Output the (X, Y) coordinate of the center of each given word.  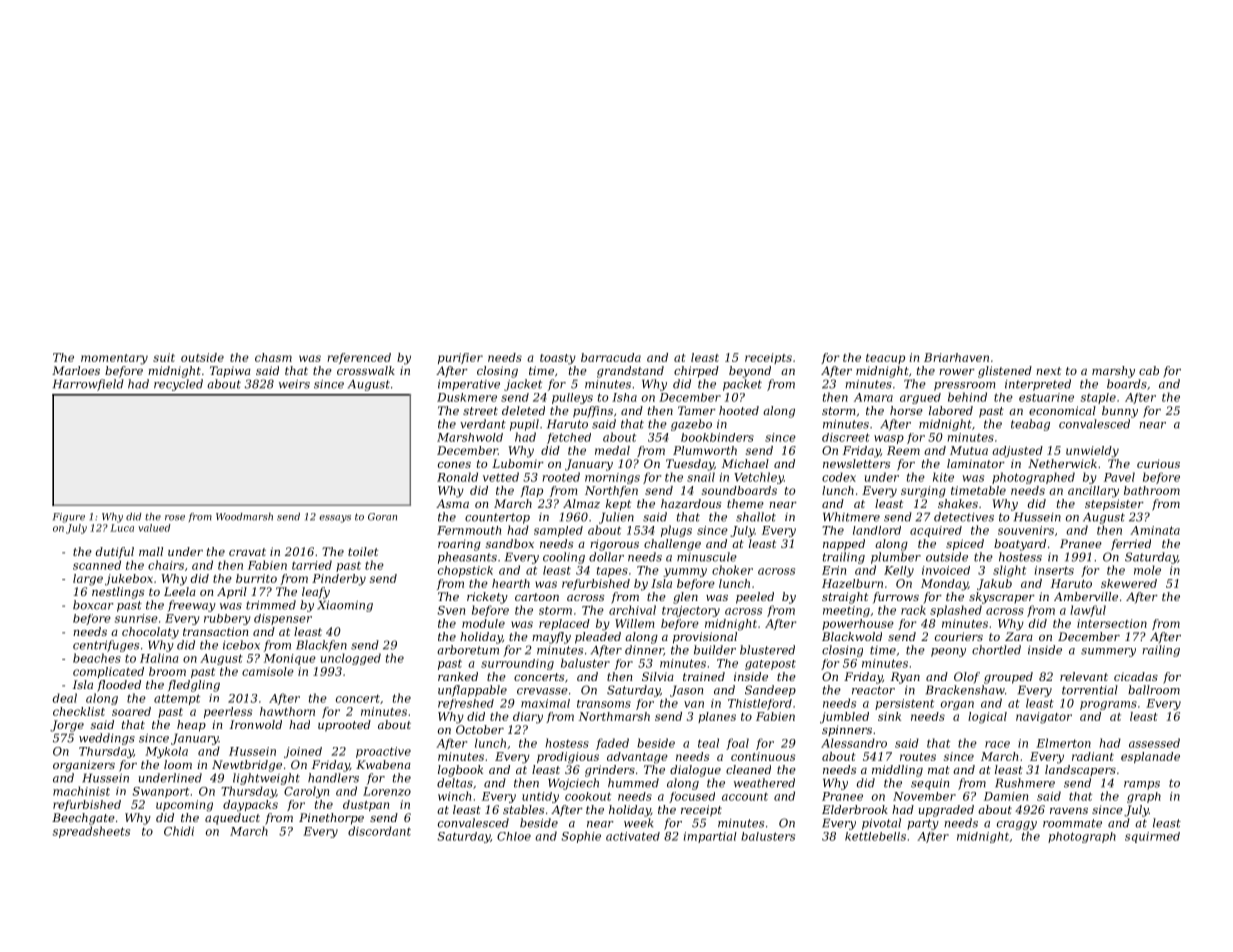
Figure (69, 518)
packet (742, 385)
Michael (745, 463)
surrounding (517, 664)
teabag (1030, 425)
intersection (1112, 623)
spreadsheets (91, 832)
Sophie (581, 837)
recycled (178, 385)
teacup (885, 359)
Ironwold (256, 724)
